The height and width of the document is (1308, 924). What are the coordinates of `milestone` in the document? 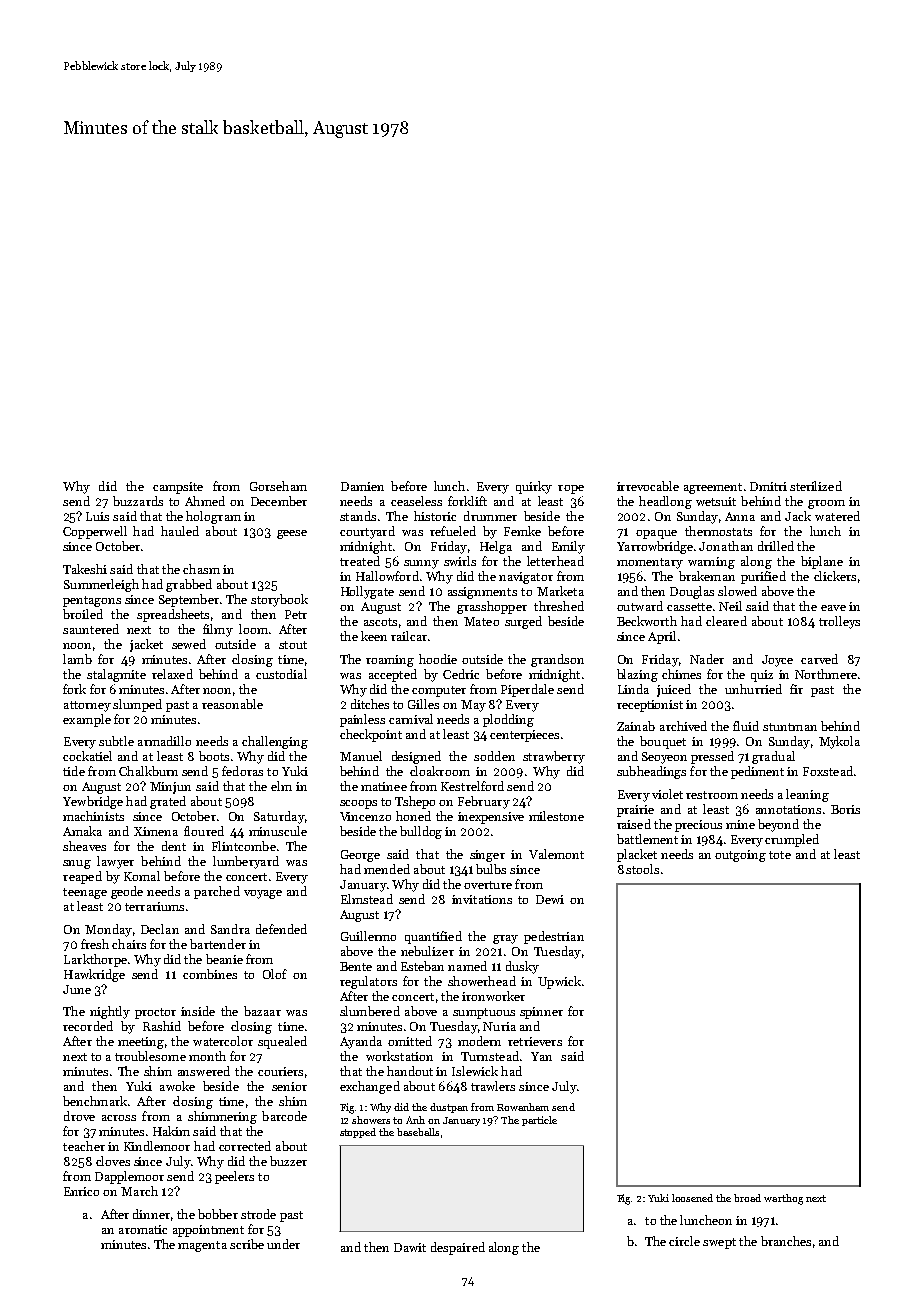 It's located at (556, 816).
